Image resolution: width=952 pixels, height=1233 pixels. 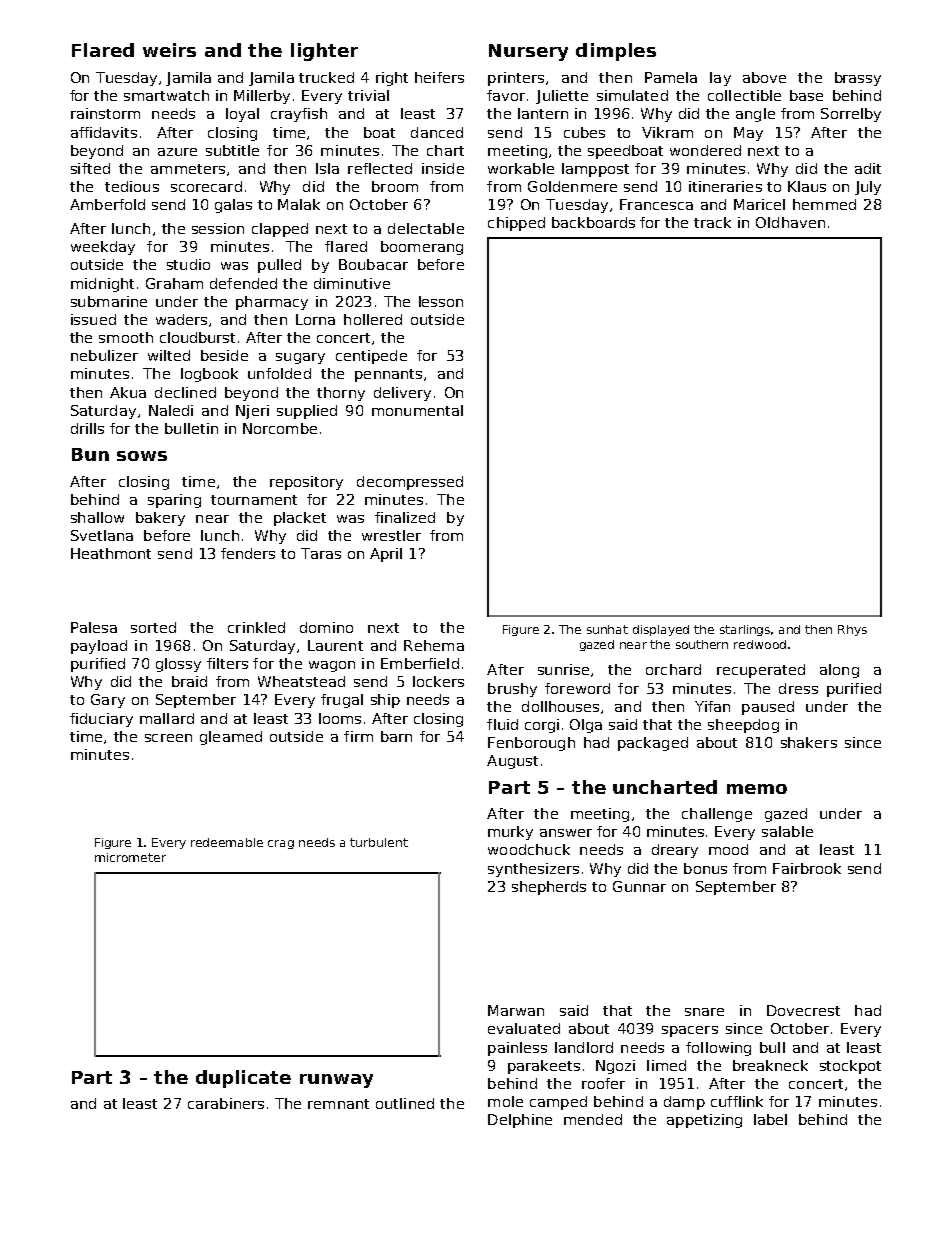 What do you see at coordinates (386, 555) in the image?
I see `April` at bounding box center [386, 555].
